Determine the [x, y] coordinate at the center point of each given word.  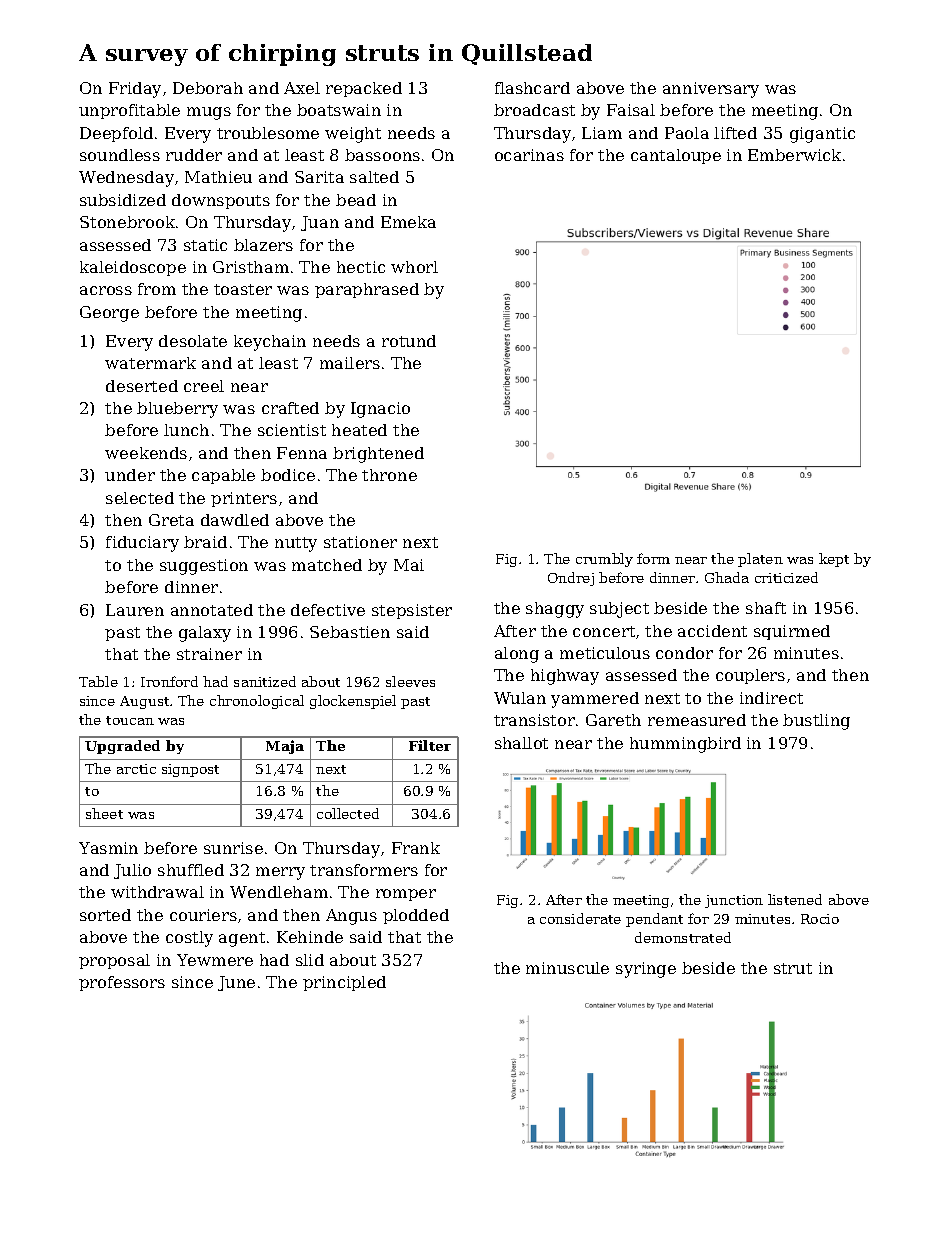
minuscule [567, 968]
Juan [320, 223]
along [517, 655]
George [109, 314]
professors [122, 983]
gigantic [822, 135]
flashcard [532, 88]
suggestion [204, 567]
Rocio [820, 919]
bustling [816, 722]
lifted [735, 133]
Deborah [208, 88]
